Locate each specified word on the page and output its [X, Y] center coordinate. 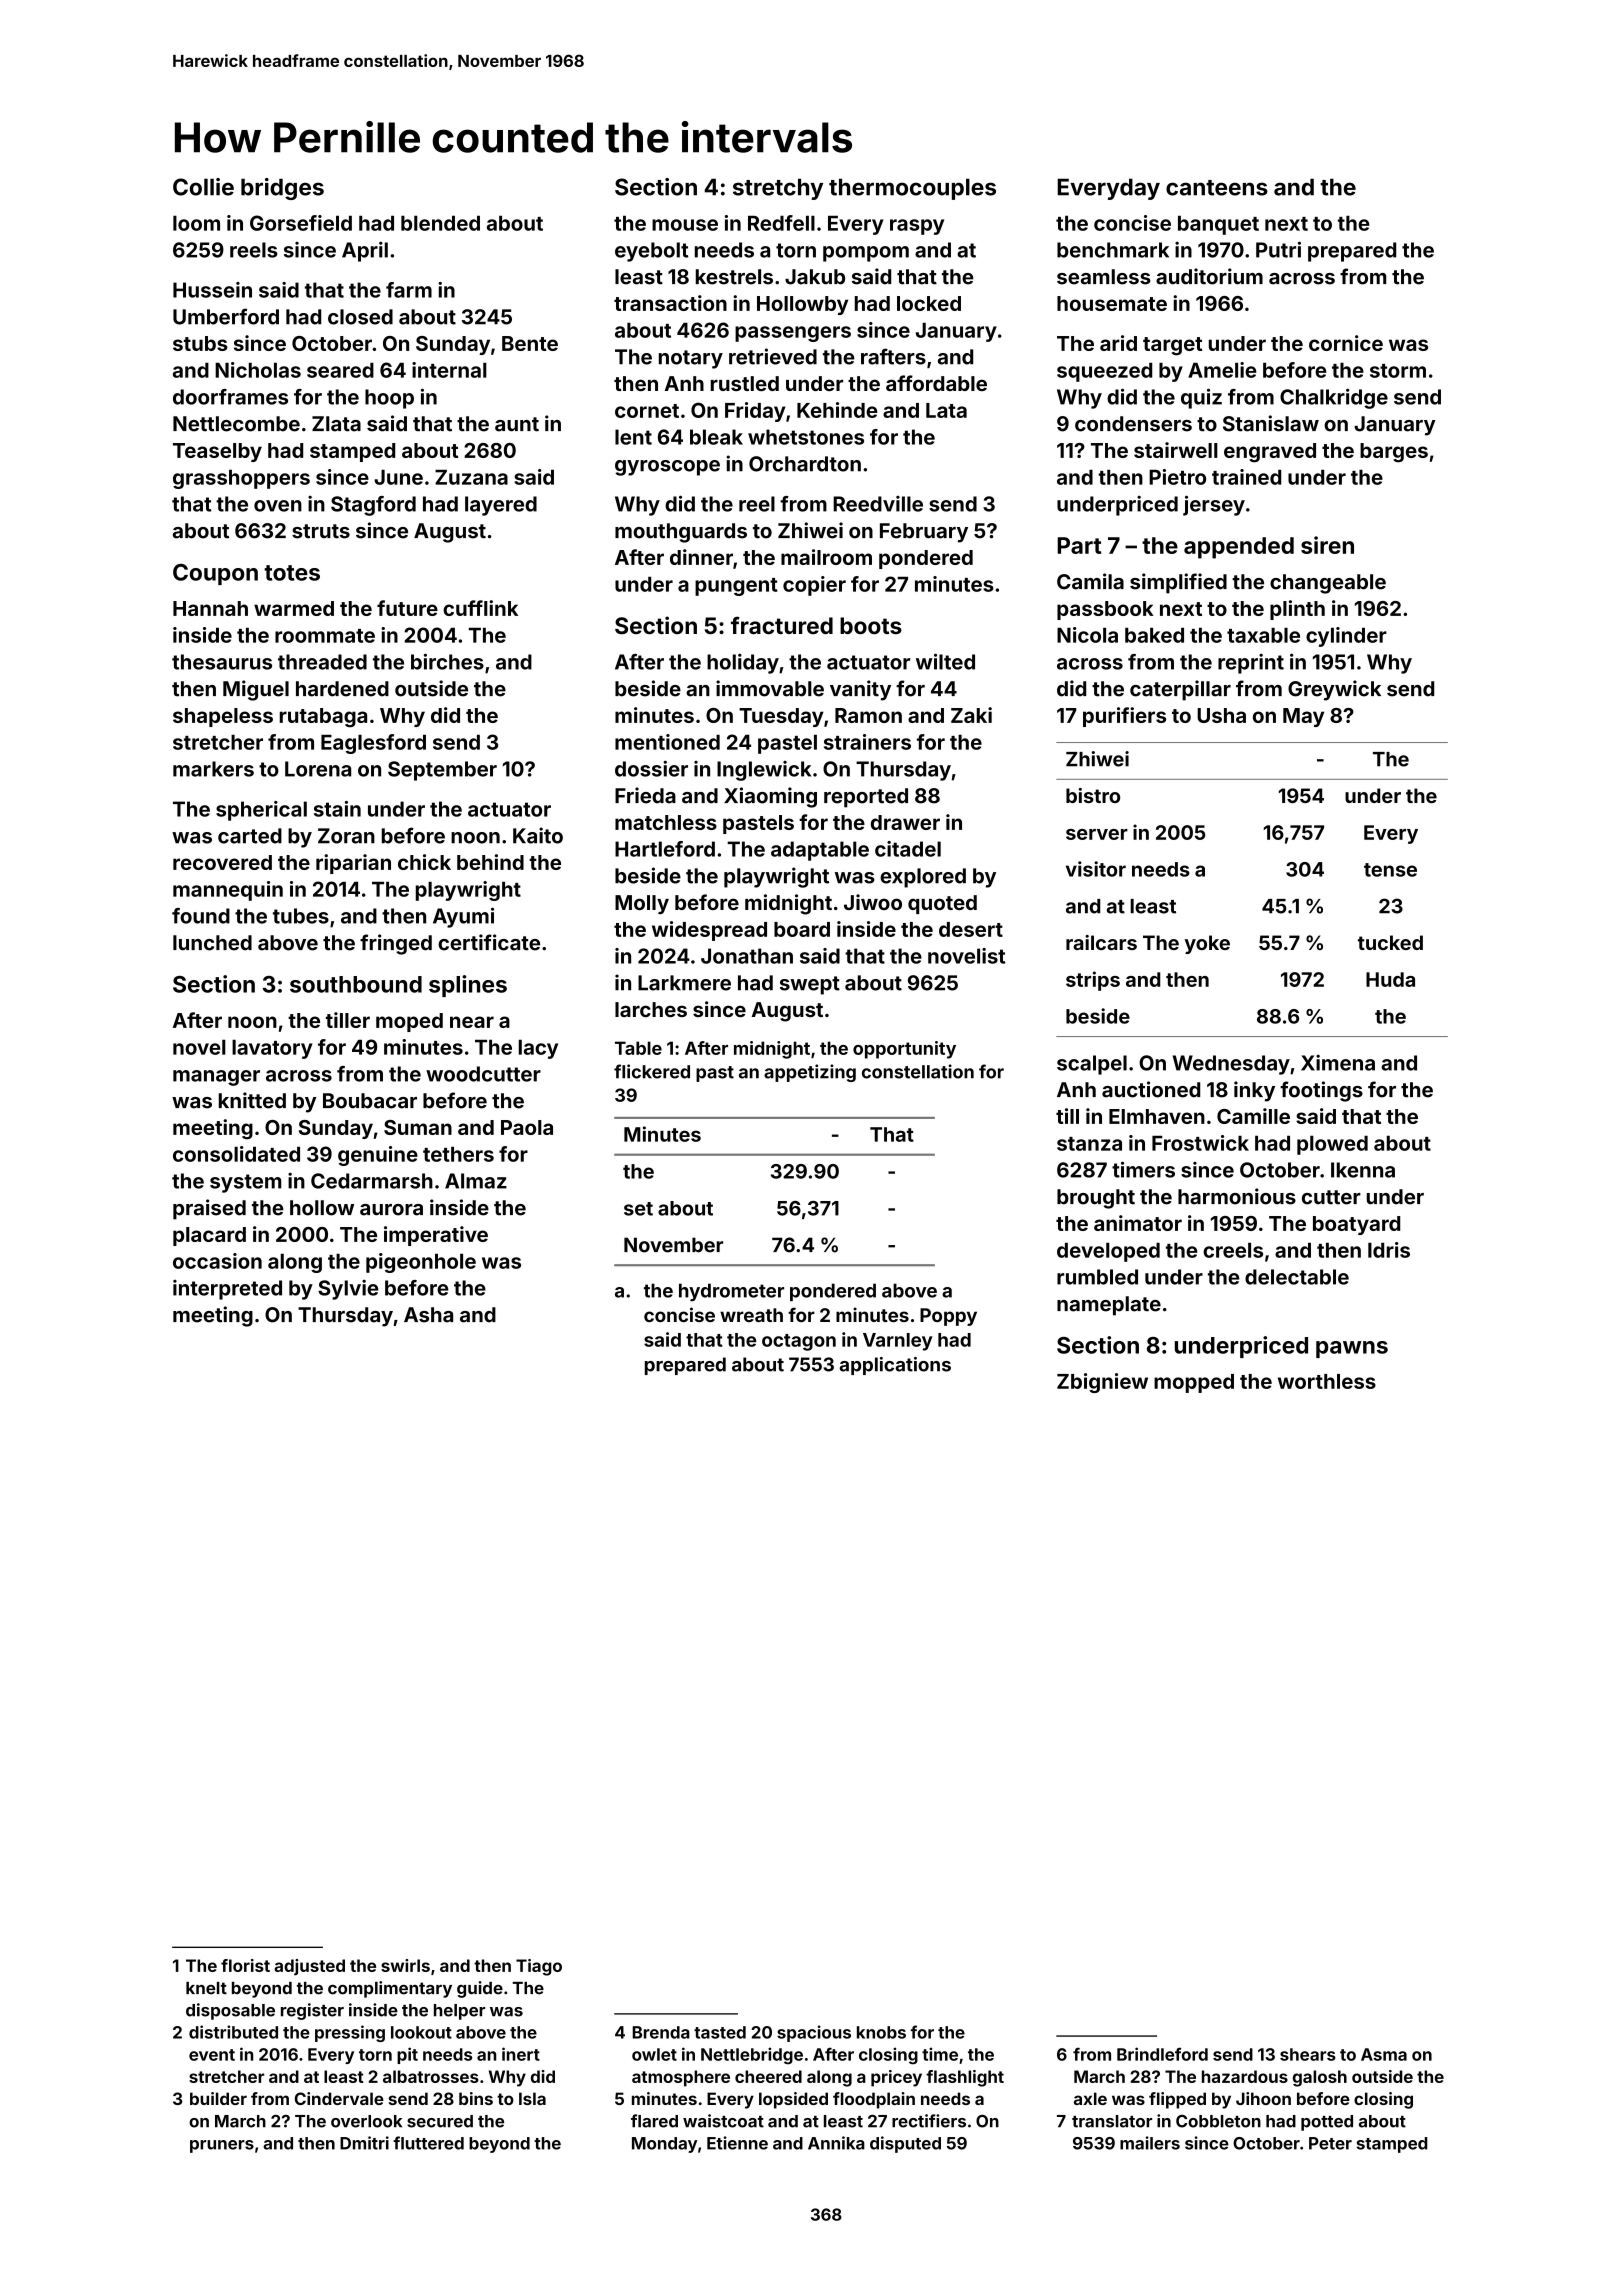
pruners [222, 2146]
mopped [1194, 1383]
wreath [751, 1315]
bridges [282, 189]
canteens [1217, 188]
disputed [905, 2144]
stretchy [778, 189]
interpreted [227, 1290]
